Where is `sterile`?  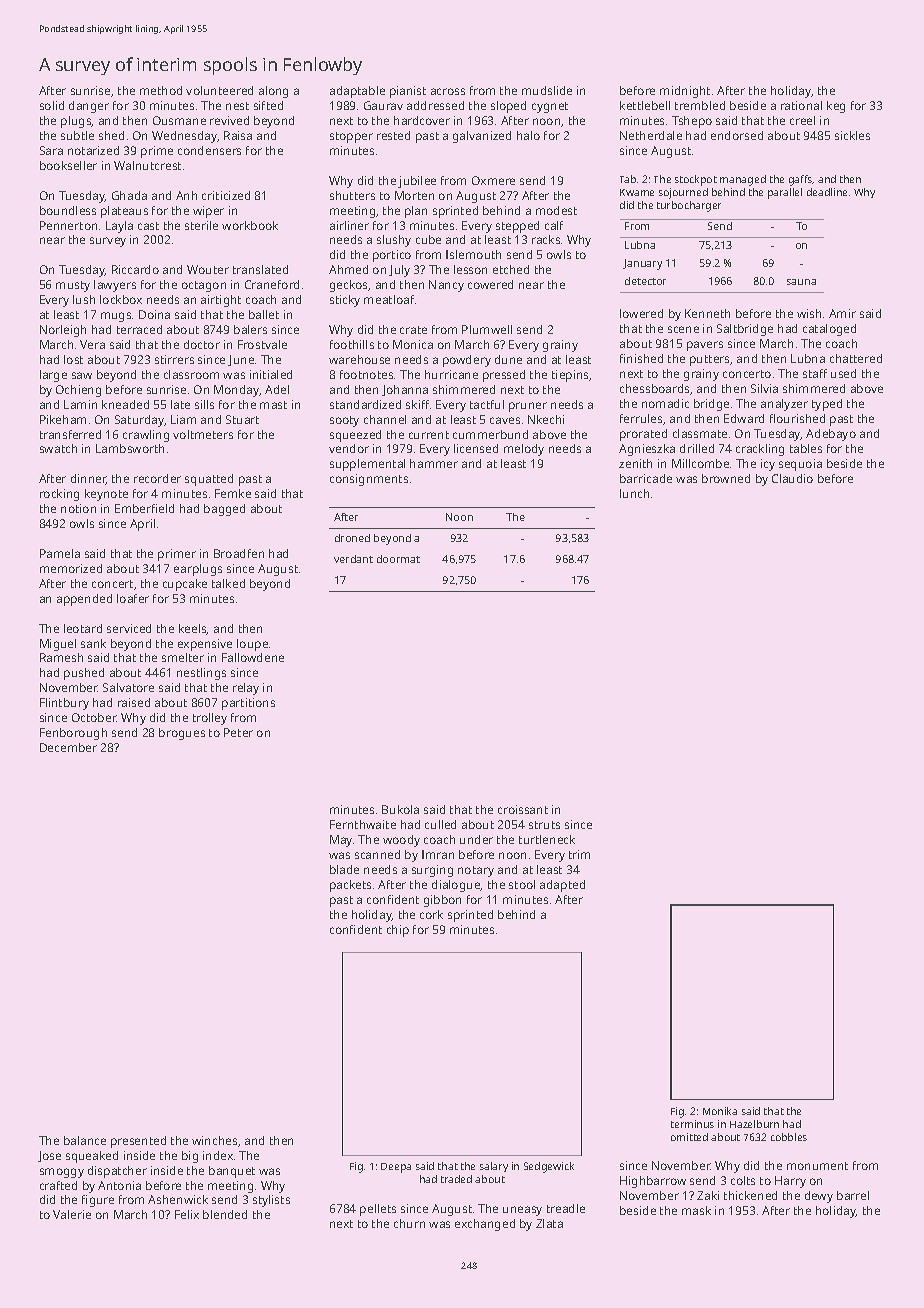
sterile is located at coordinates (201, 225).
